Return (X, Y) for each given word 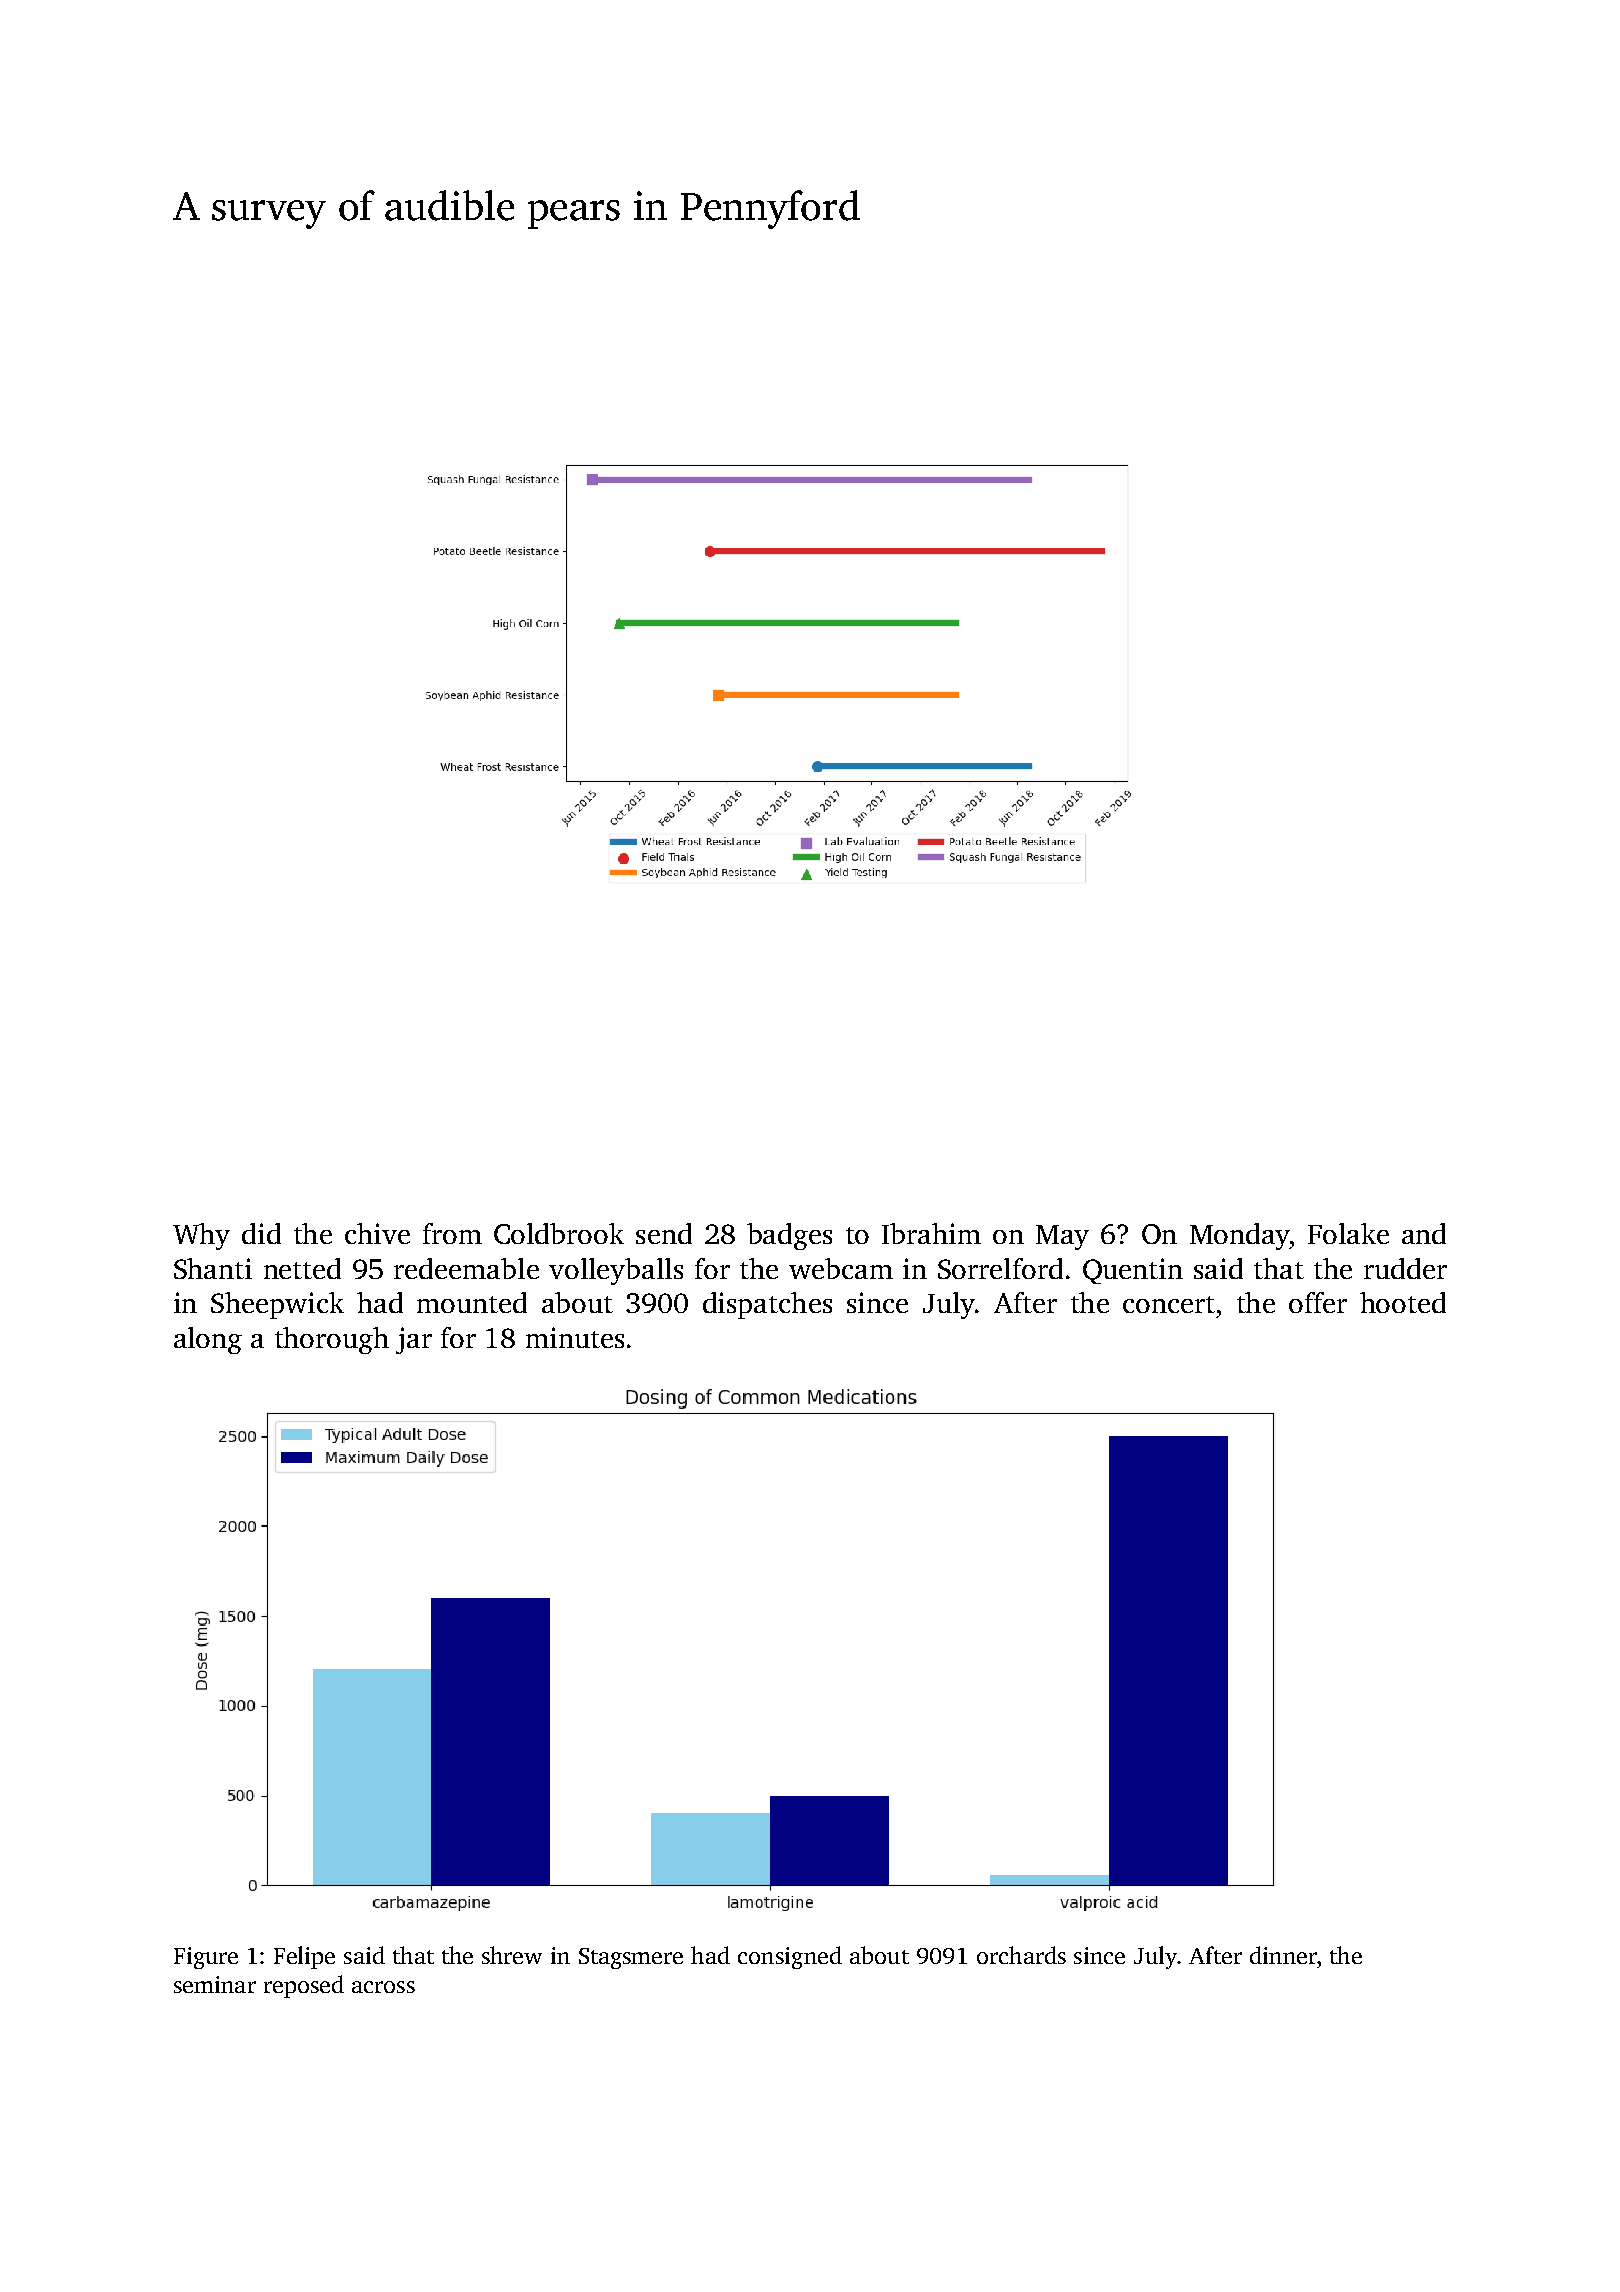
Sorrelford (1000, 1268)
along (208, 1340)
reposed (304, 1986)
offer (1318, 1302)
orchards (1021, 1955)
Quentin (1133, 1271)
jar (414, 1340)
